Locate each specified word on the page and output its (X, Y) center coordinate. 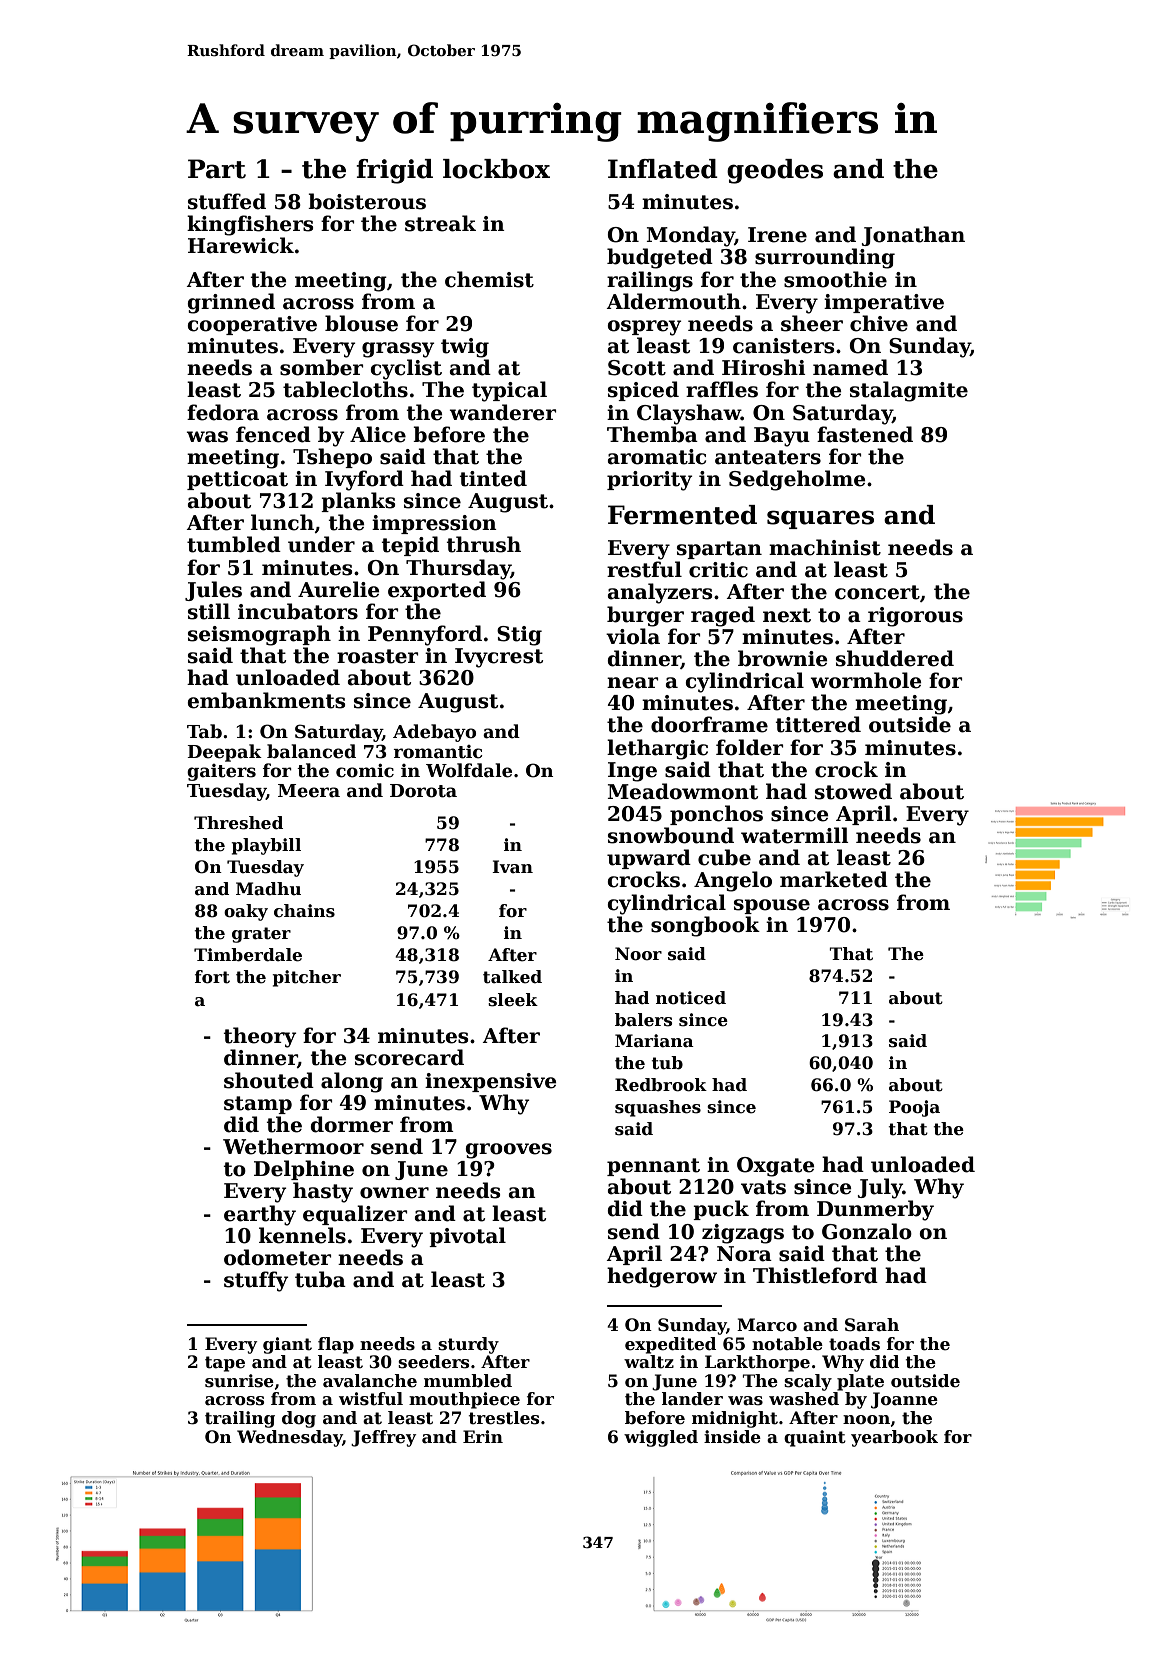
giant (287, 1345)
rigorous (915, 617)
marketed (834, 879)
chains (304, 911)
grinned (231, 303)
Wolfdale (469, 770)
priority (649, 481)
